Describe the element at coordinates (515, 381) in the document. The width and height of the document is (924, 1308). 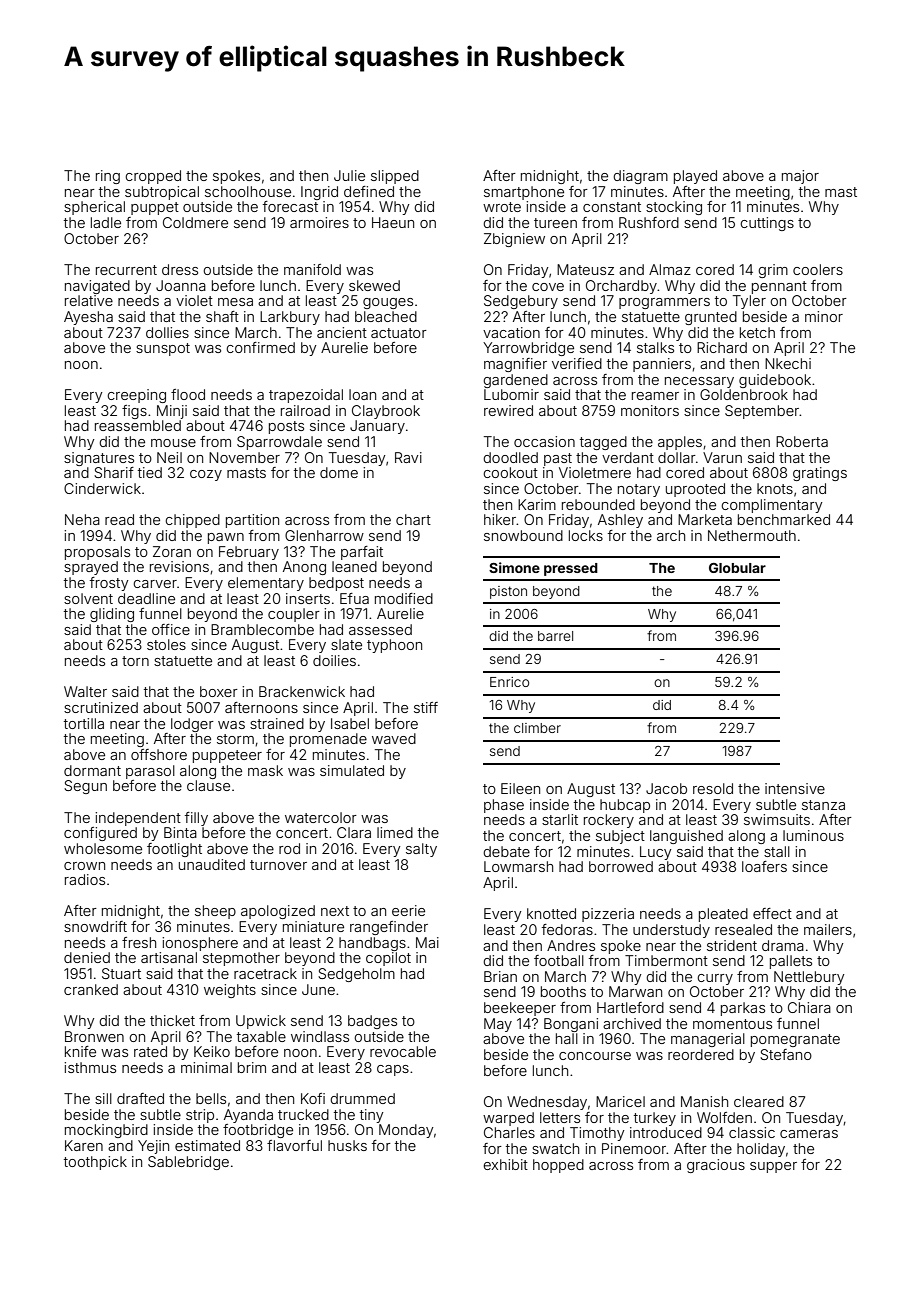
I see `gardened` at that location.
